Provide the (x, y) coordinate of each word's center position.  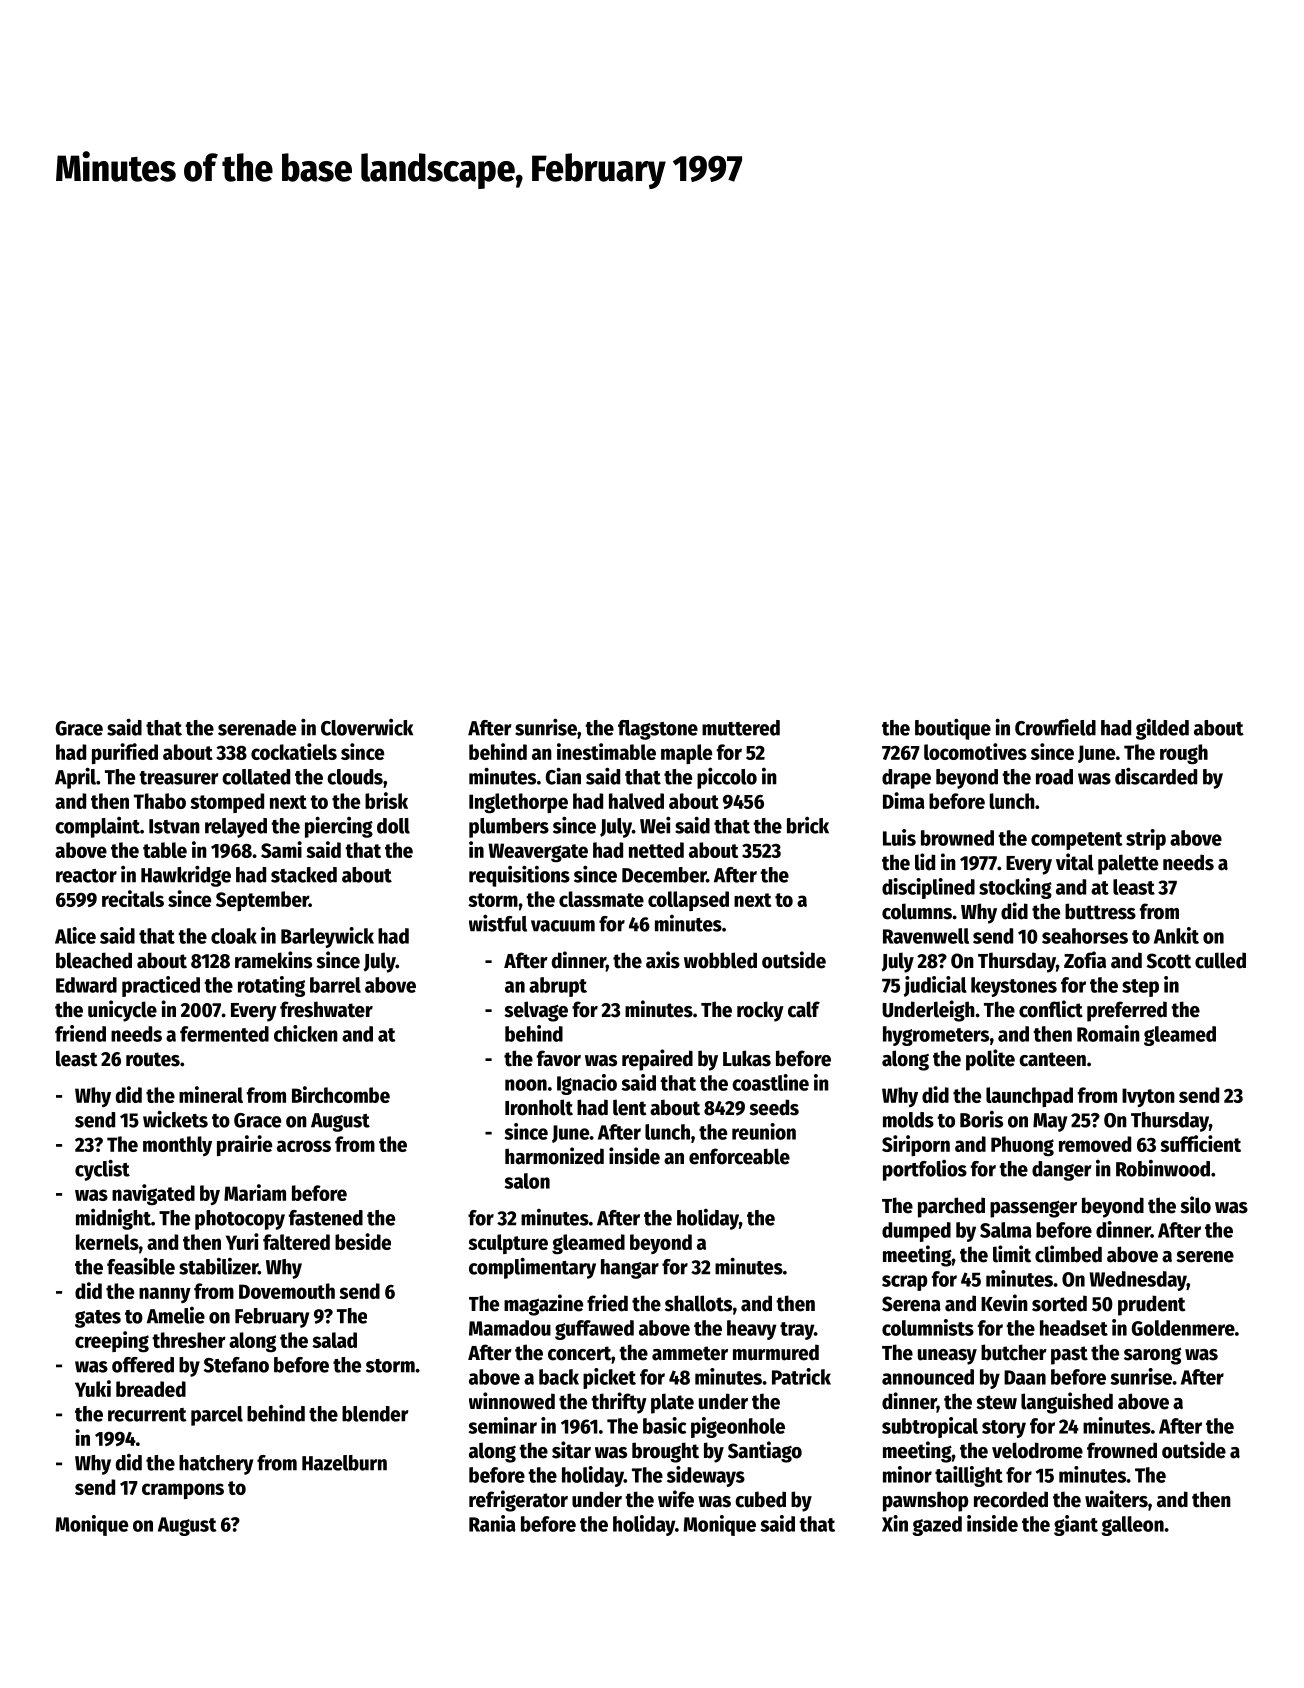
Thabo (160, 801)
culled (1220, 960)
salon (527, 1181)
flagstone (658, 730)
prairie (244, 1145)
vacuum (563, 926)
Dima (904, 800)
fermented (224, 1034)
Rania (492, 1523)
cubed (760, 1499)
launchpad (1029, 1097)
